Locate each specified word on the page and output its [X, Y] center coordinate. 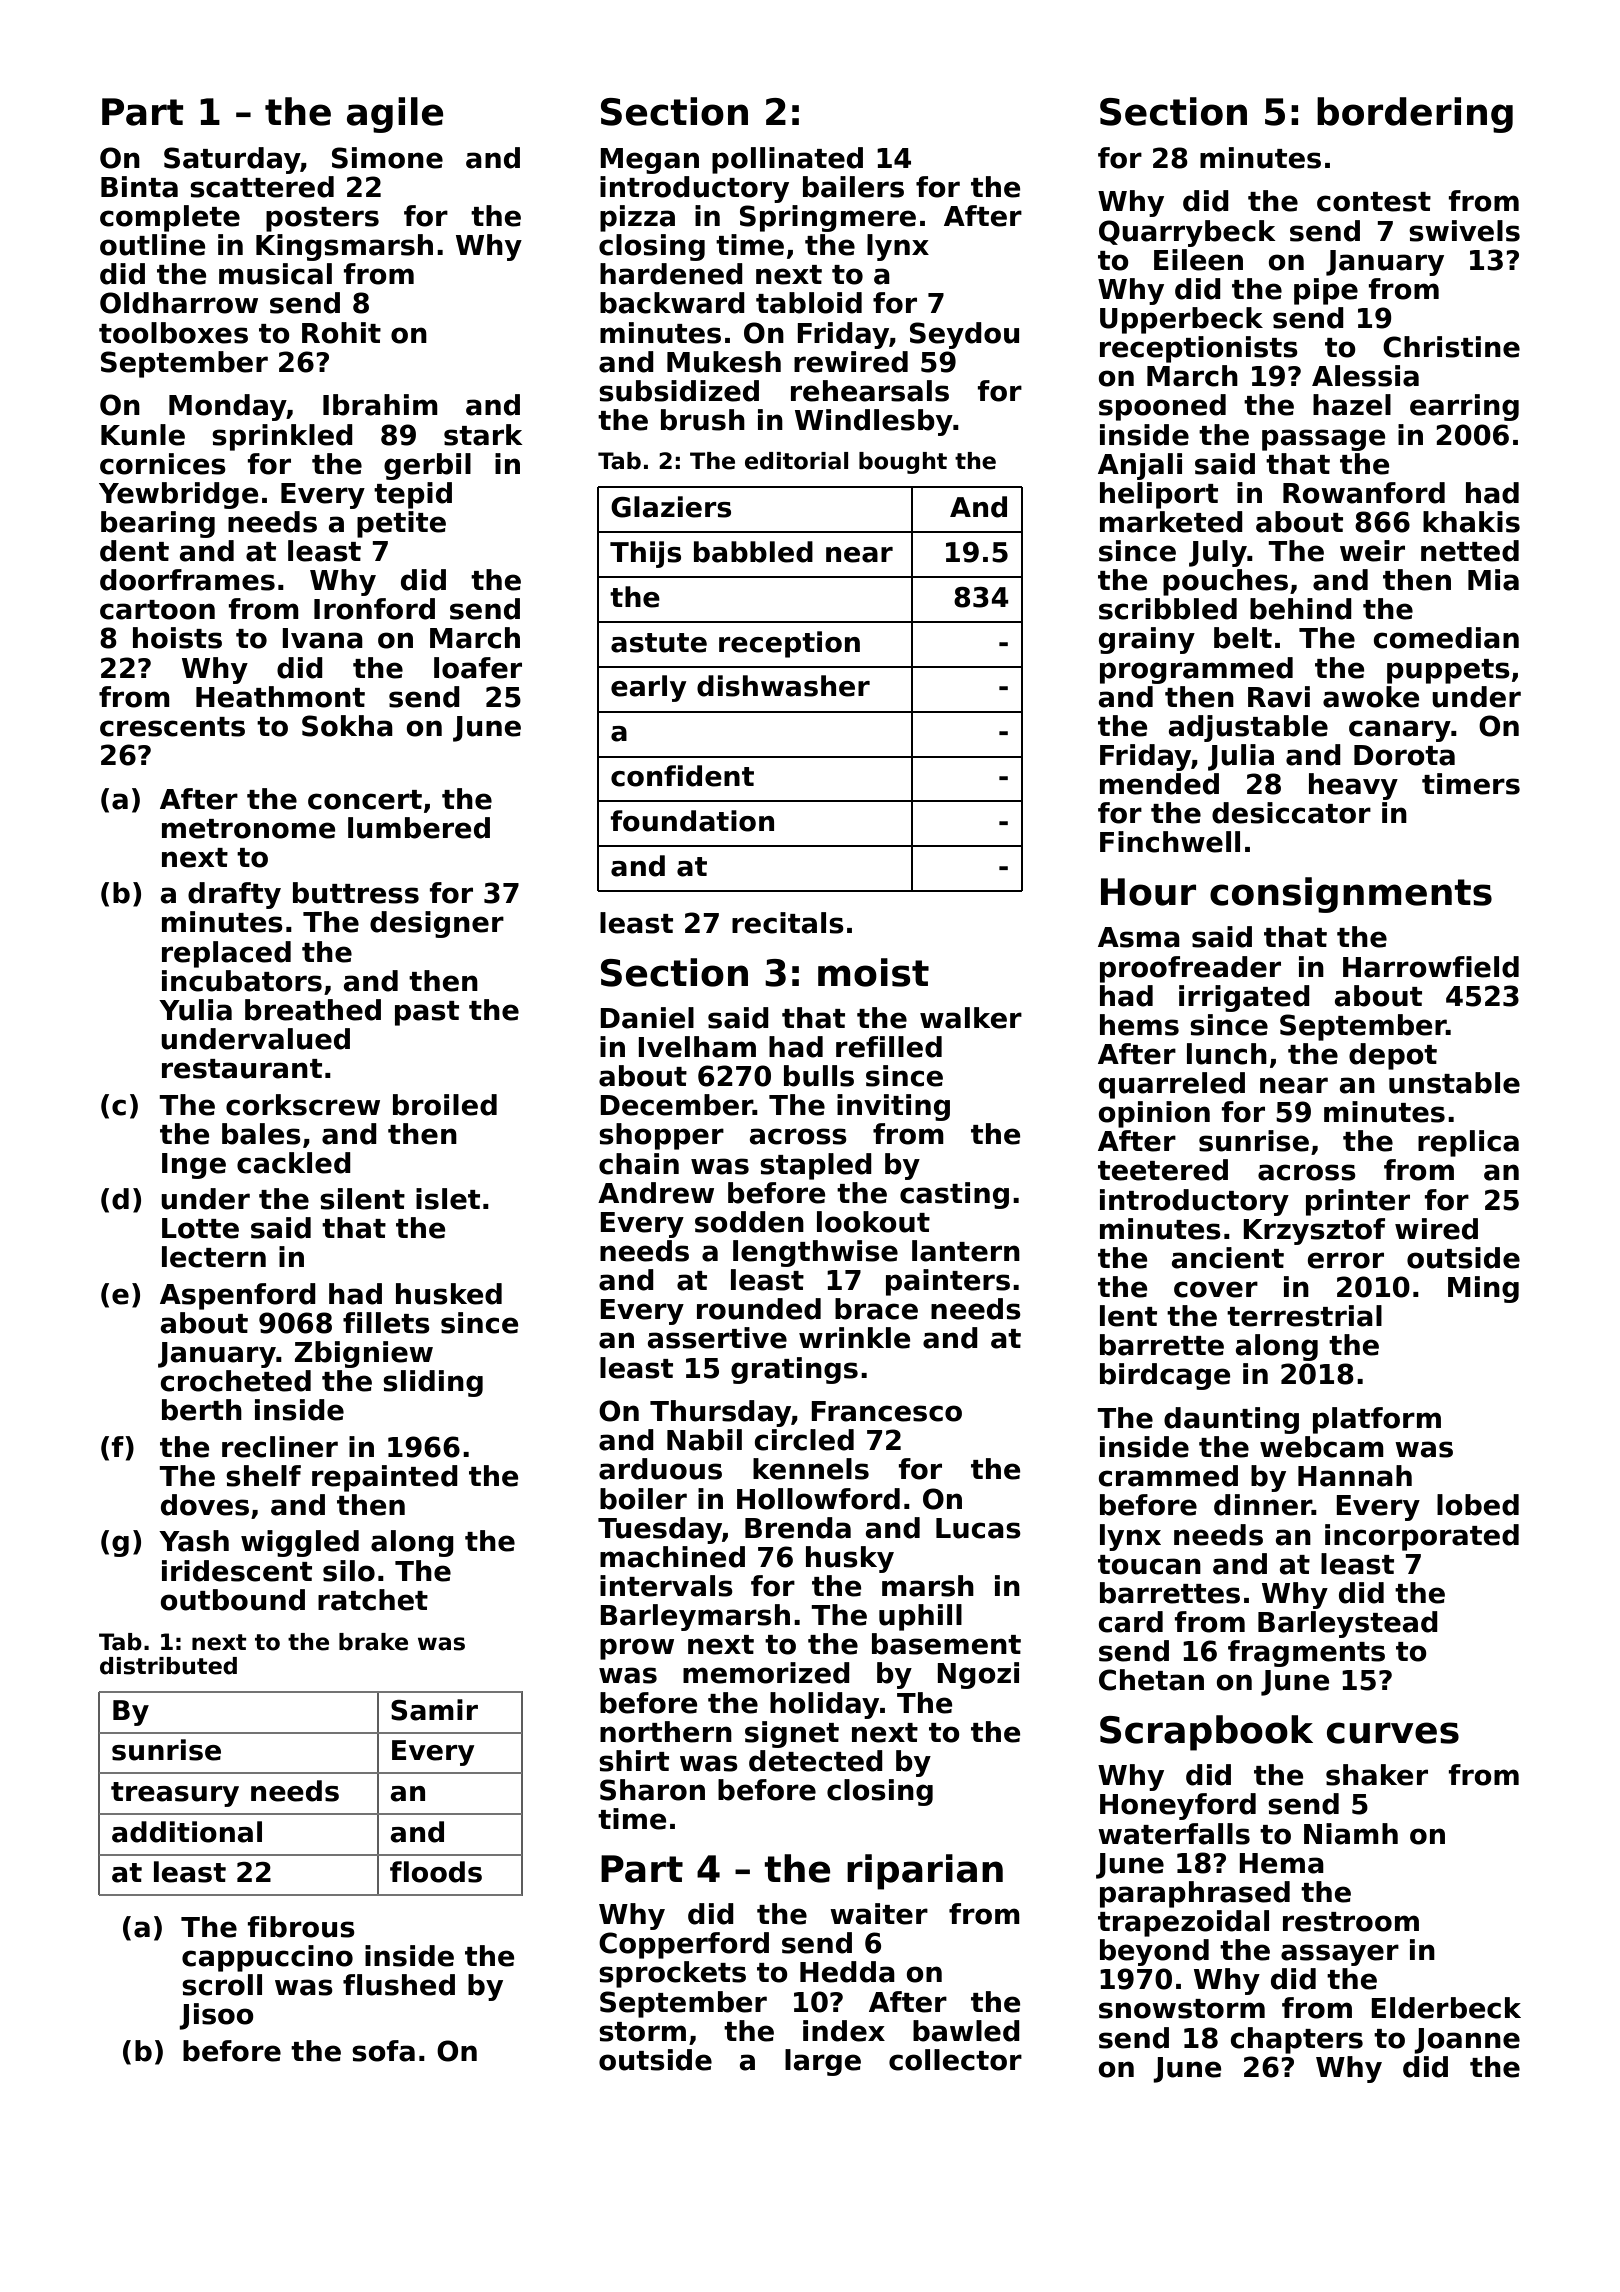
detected [816, 1761]
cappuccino [267, 1958]
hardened [671, 274]
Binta [139, 187]
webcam [1322, 1447]
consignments [1351, 895]
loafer [478, 668]
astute [659, 643]
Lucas [978, 1528]
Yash [194, 1541]
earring [1464, 407]
